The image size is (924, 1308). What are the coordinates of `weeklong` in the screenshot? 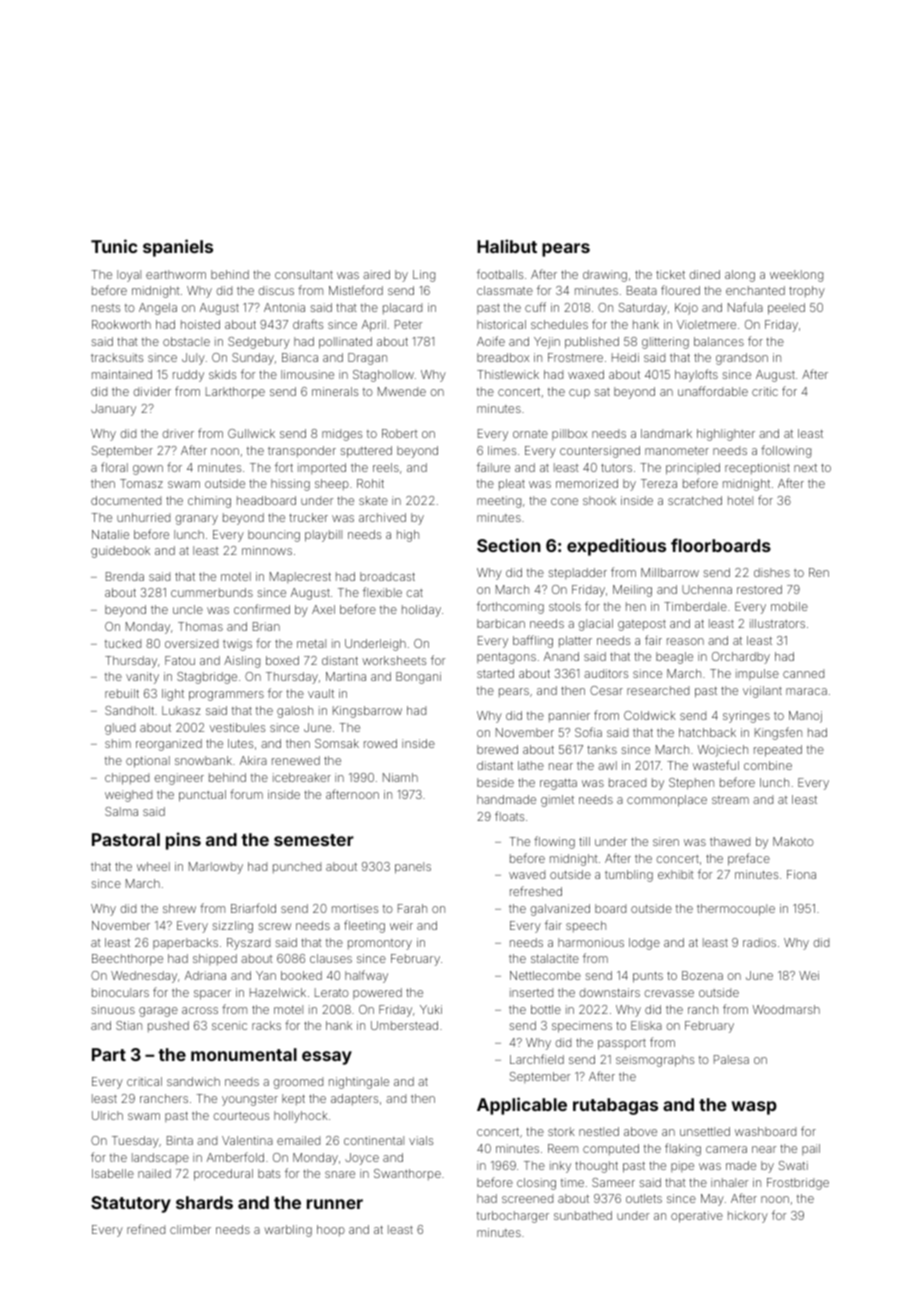 It's located at (796, 276).
